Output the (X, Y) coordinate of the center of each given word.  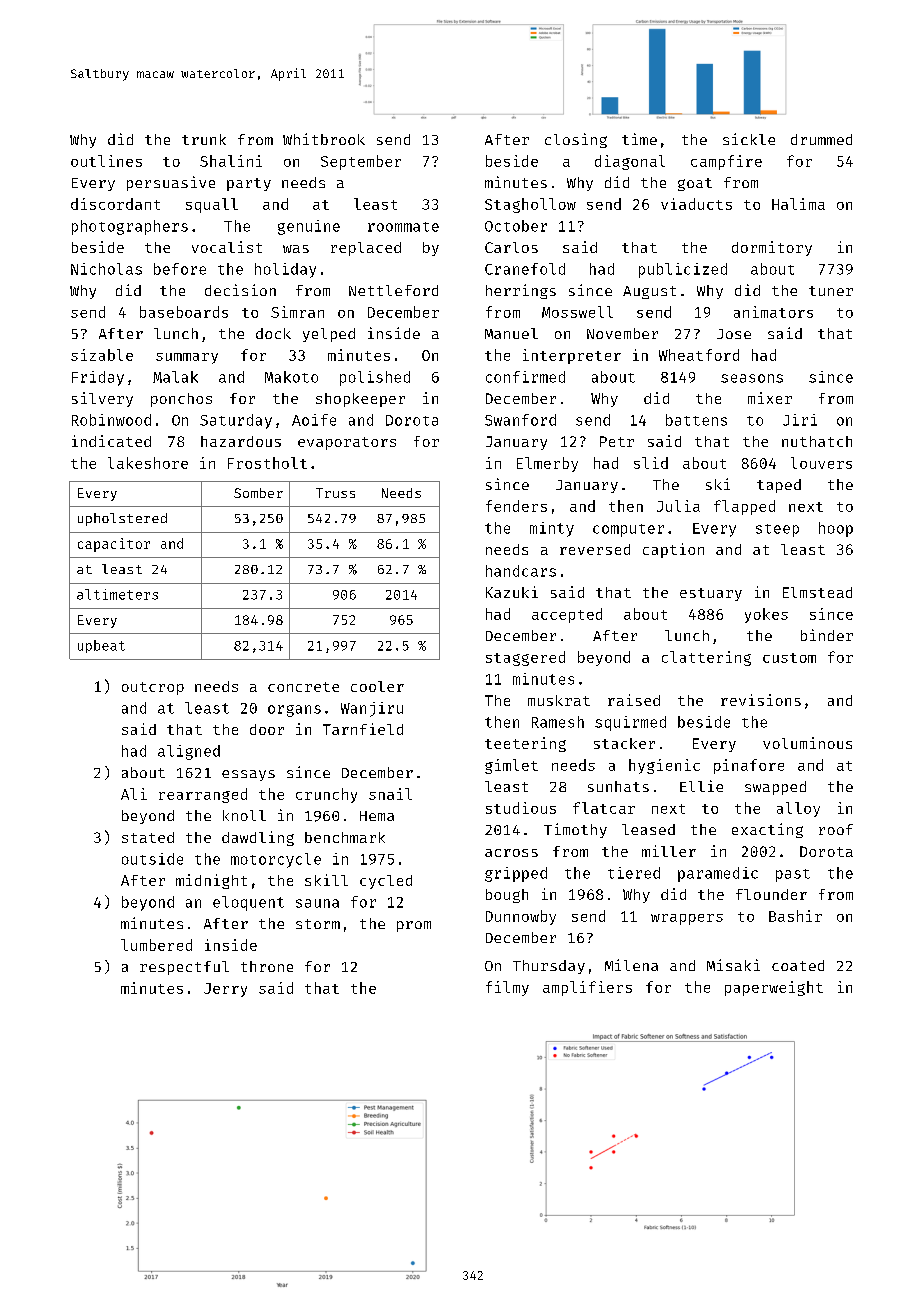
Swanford (520, 420)
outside (152, 859)
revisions (761, 700)
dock (273, 333)
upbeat (101, 646)
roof (836, 829)
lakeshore (148, 463)
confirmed (525, 377)
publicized (683, 270)
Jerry (225, 990)
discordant (115, 204)
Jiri (800, 420)
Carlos (511, 247)
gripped (516, 874)
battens (696, 420)
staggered (525, 658)
